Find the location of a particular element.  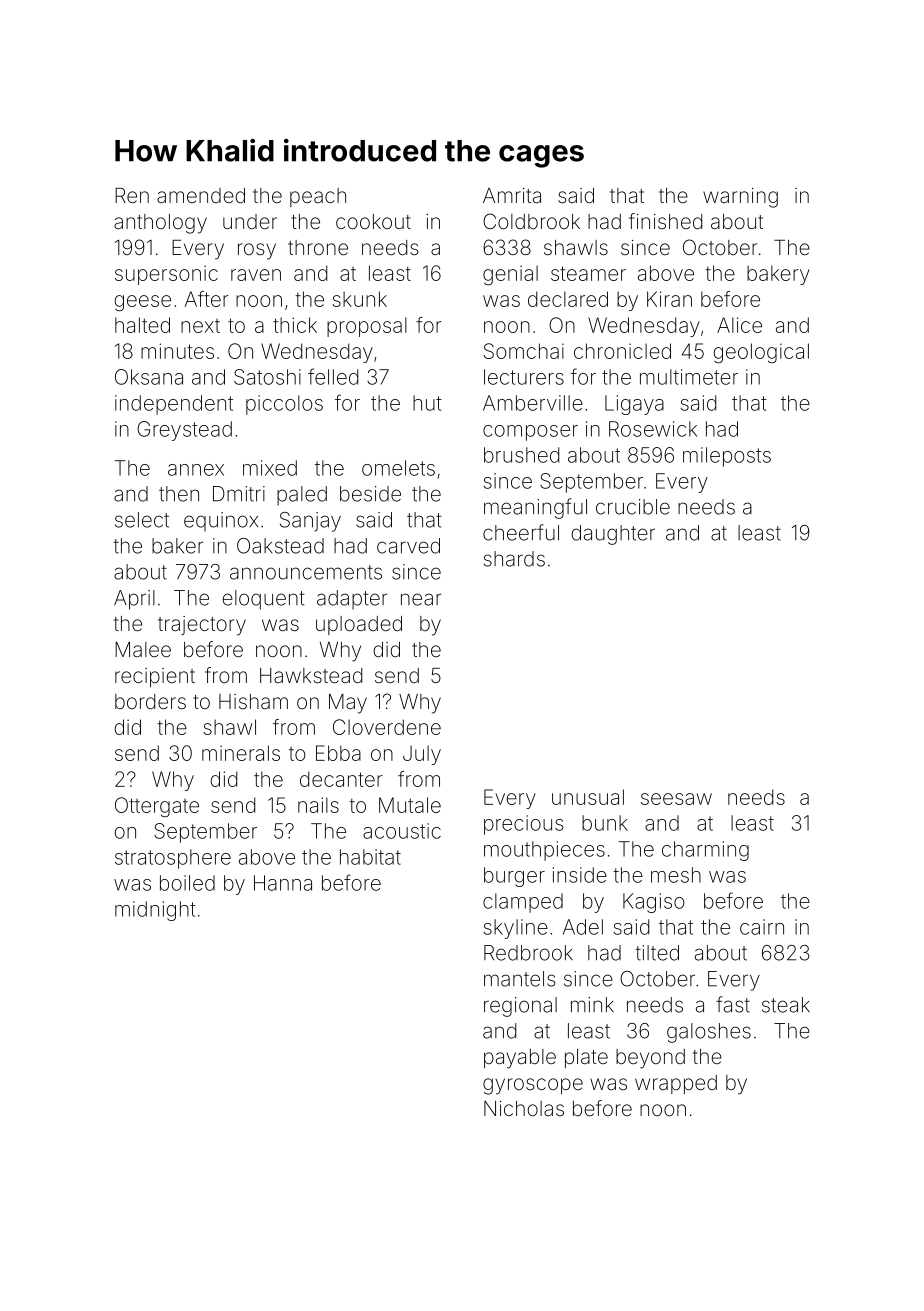

select is located at coordinates (142, 520).
